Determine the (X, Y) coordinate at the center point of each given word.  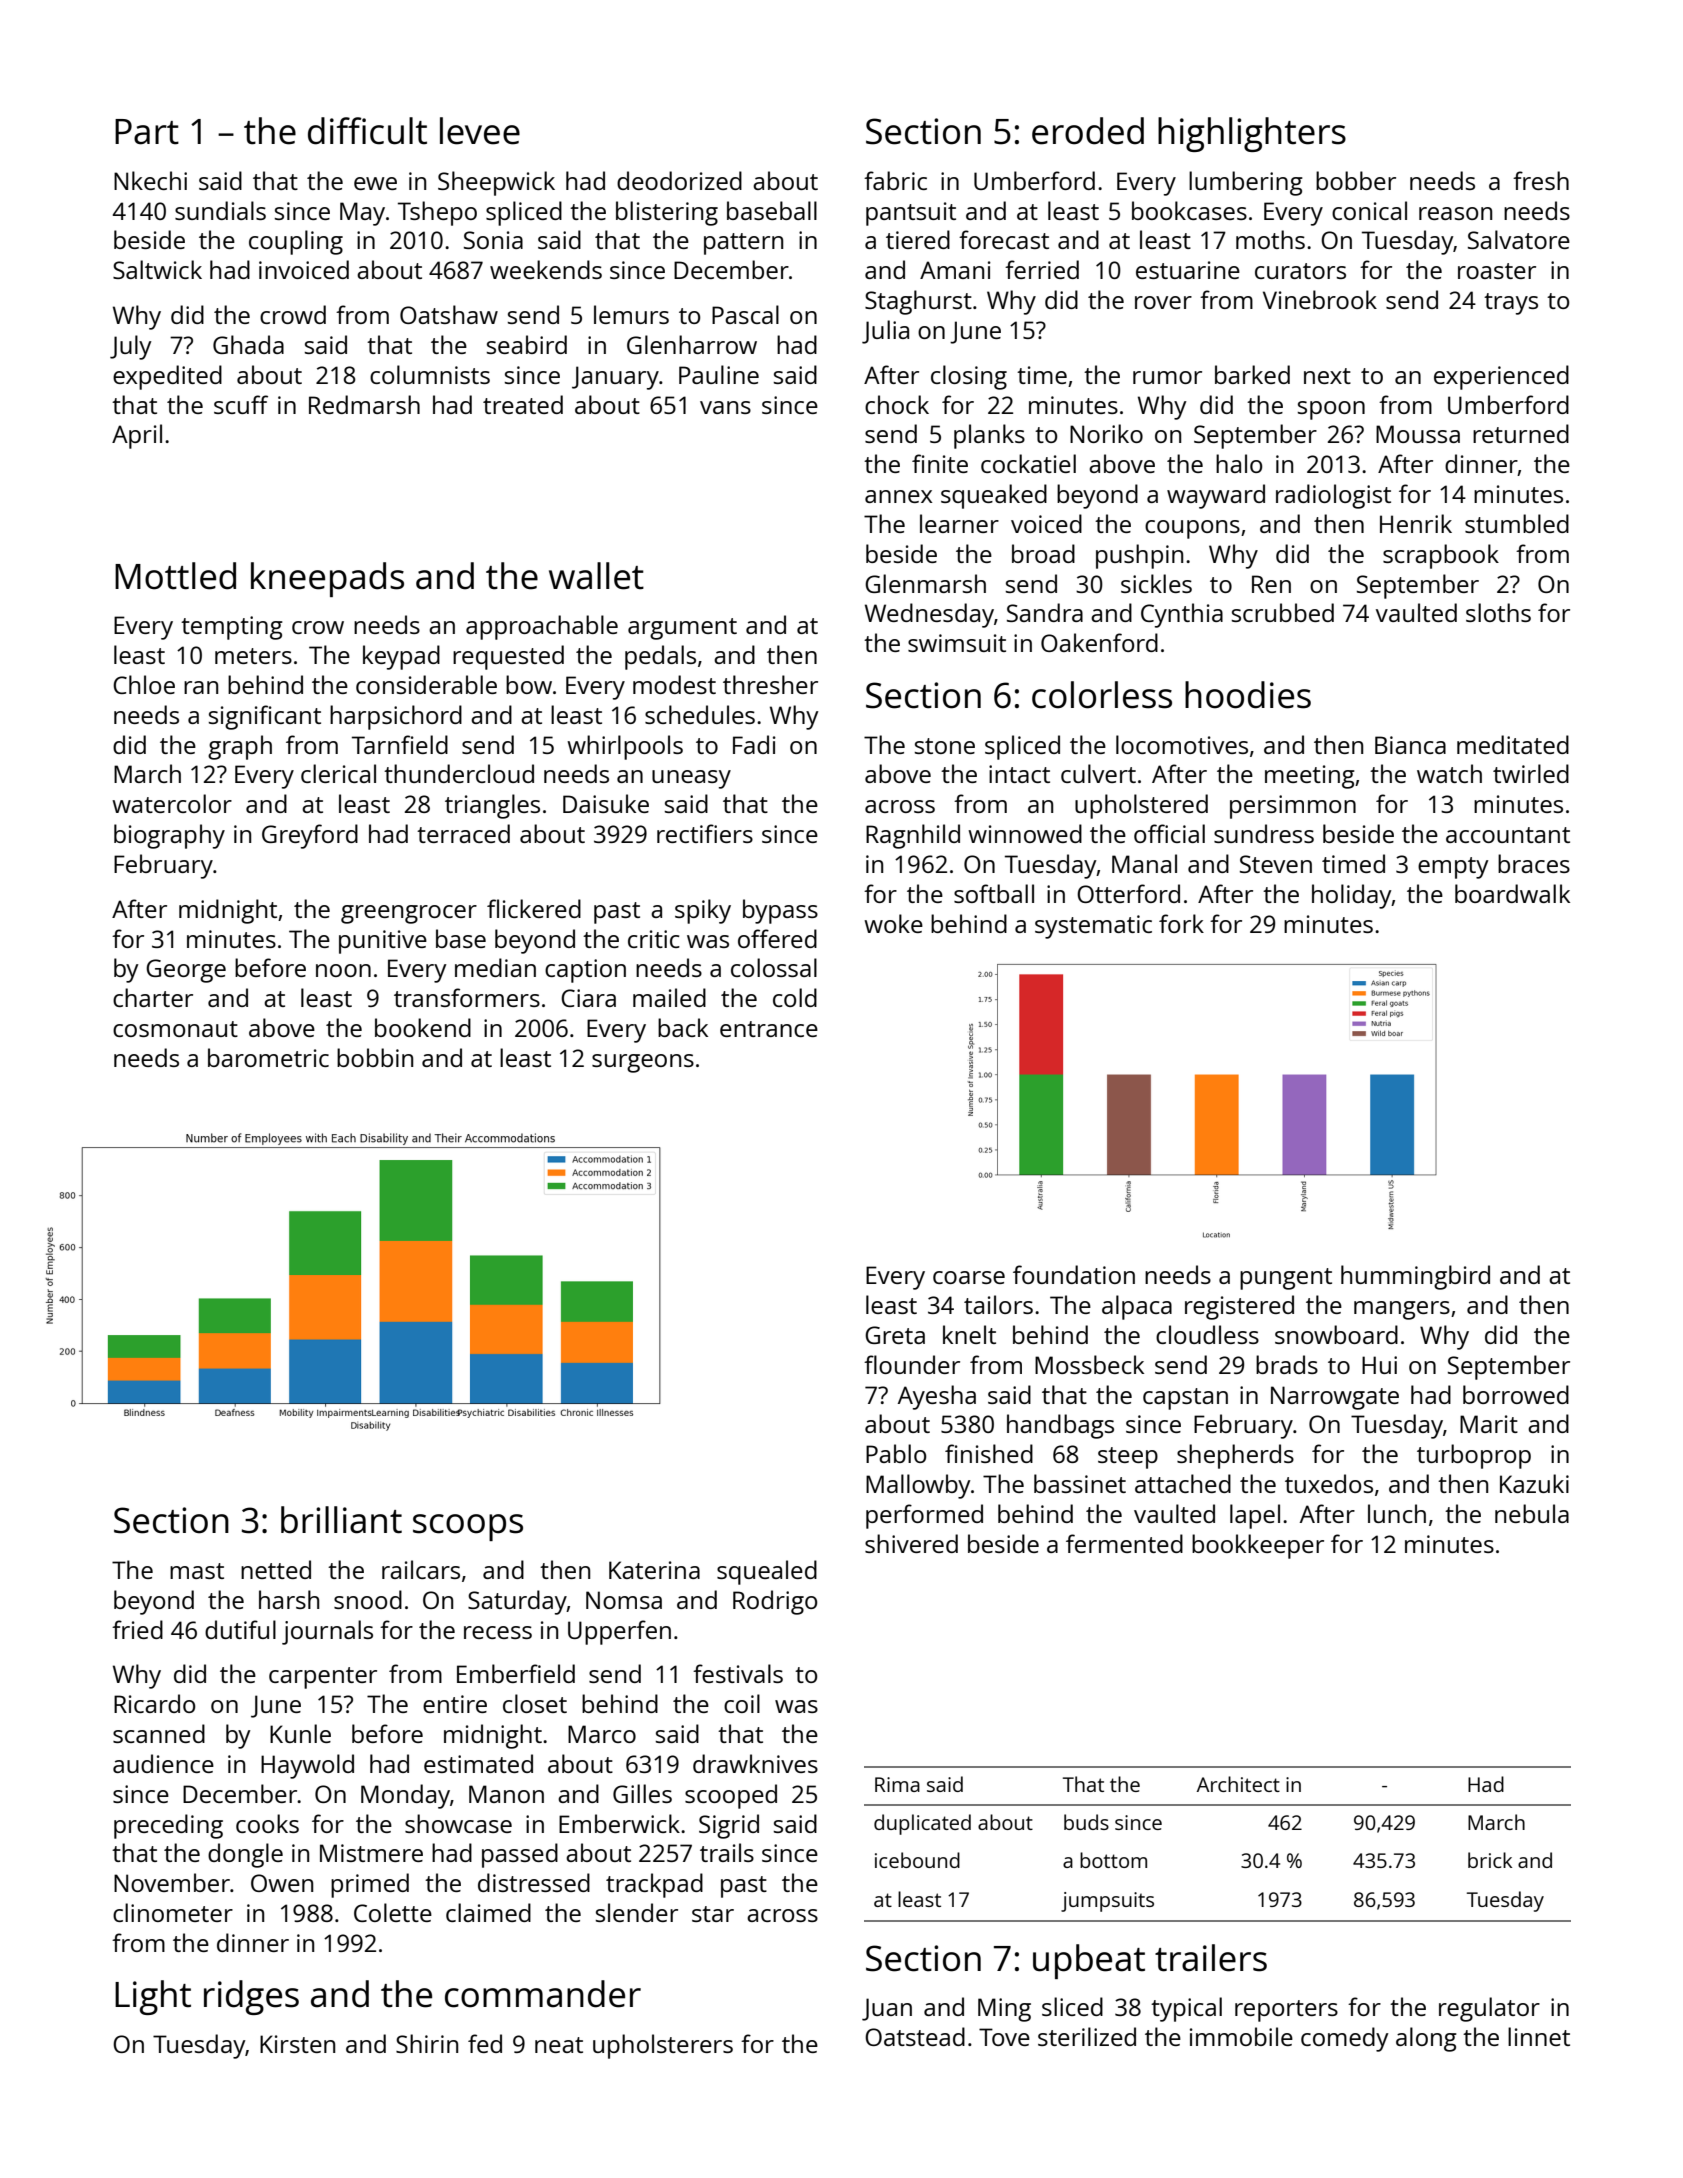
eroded (1088, 131)
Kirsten (297, 2044)
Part (147, 132)
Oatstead (915, 2036)
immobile (1241, 2036)
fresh (1541, 180)
